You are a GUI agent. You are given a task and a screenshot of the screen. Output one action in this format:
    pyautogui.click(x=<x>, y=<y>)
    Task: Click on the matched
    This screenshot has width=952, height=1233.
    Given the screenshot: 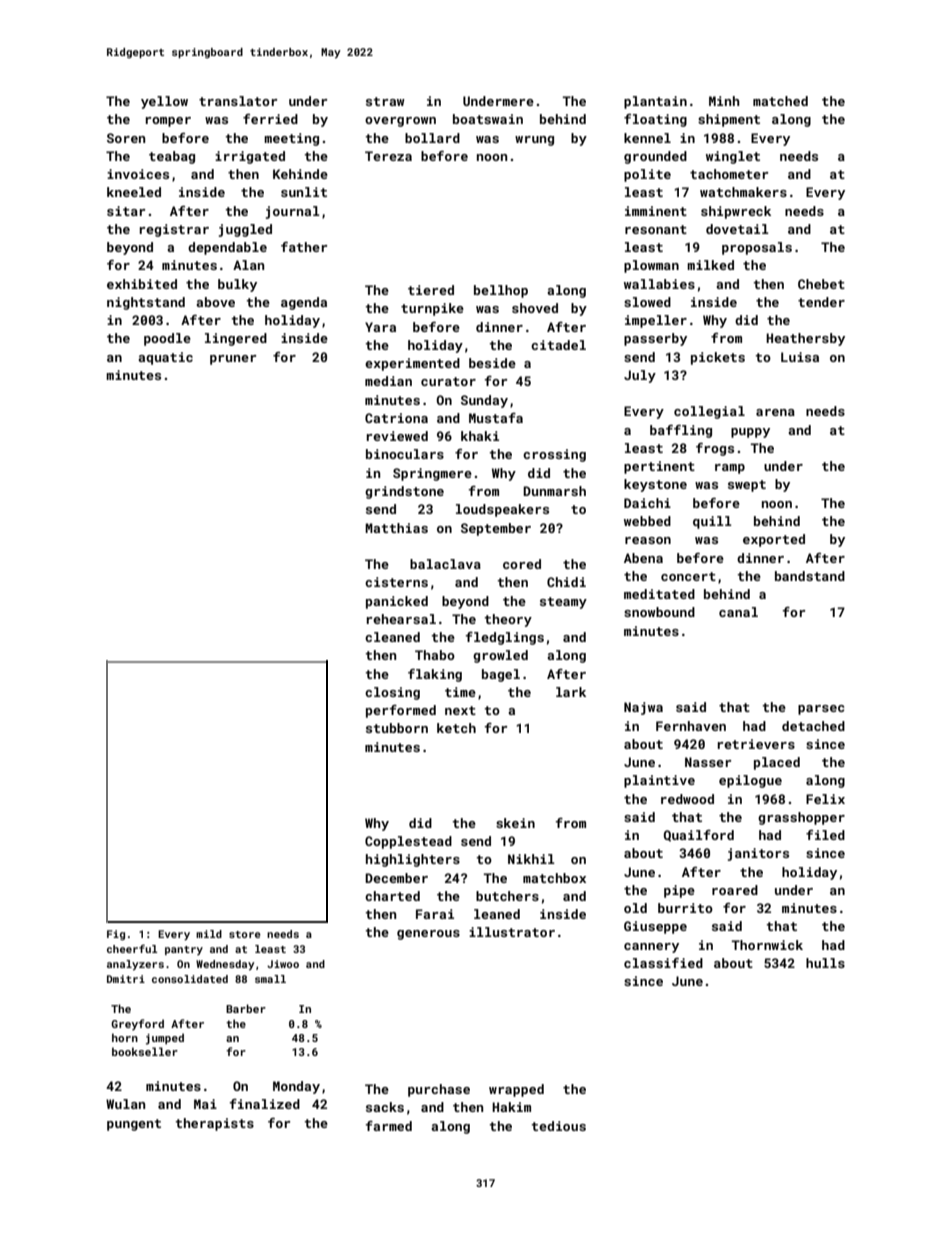 What is the action you would take?
    pyautogui.click(x=780, y=101)
